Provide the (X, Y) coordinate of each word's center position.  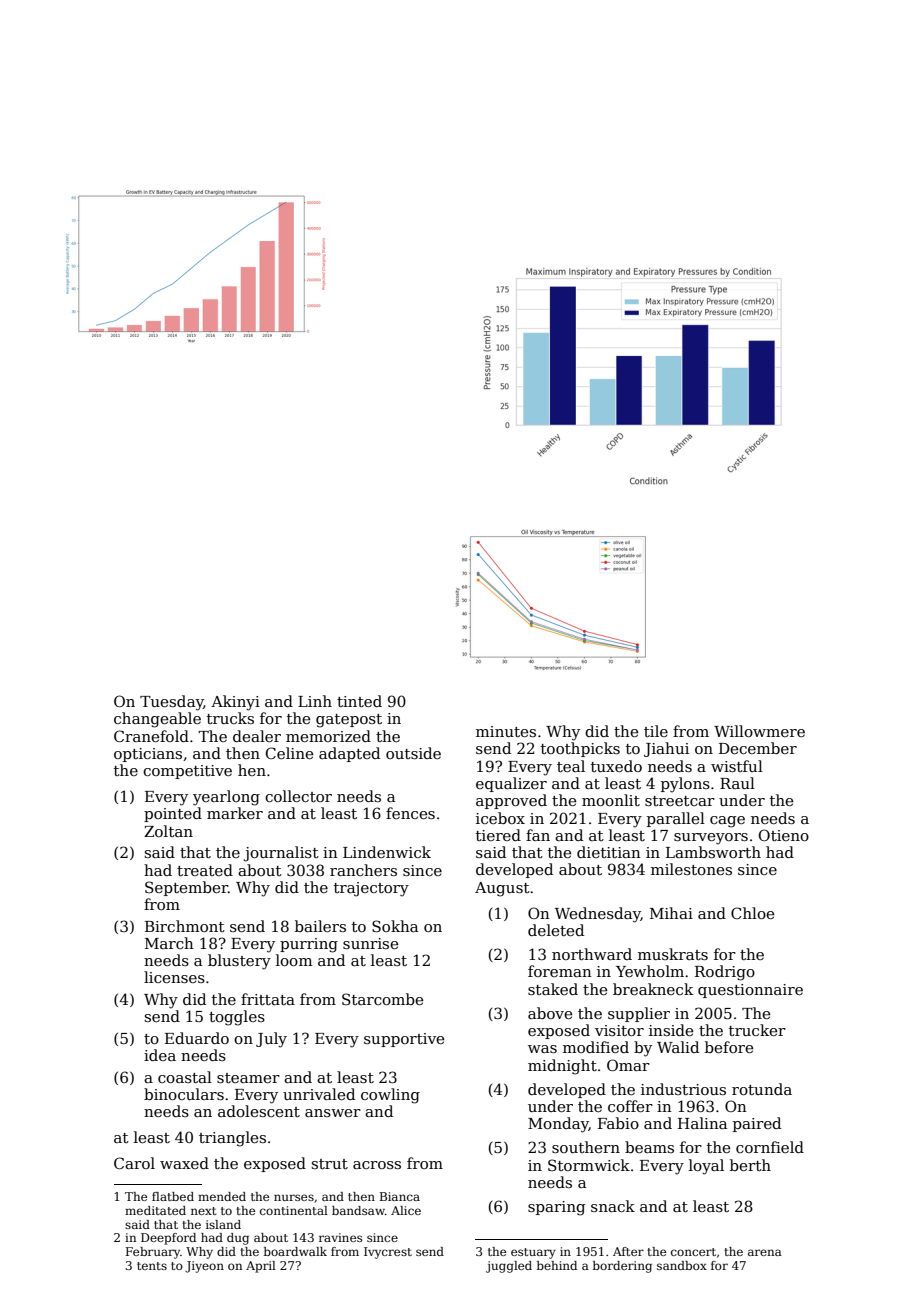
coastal (185, 1077)
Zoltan (168, 831)
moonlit (611, 800)
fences (410, 813)
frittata (268, 999)
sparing (556, 1208)
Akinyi (235, 703)
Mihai (671, 913)
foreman (560, 971)
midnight (562, 1067)
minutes (506, 731)
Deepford (168, 1239)
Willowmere (759, 731)
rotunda (762, 1089)
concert (693, 1252)
